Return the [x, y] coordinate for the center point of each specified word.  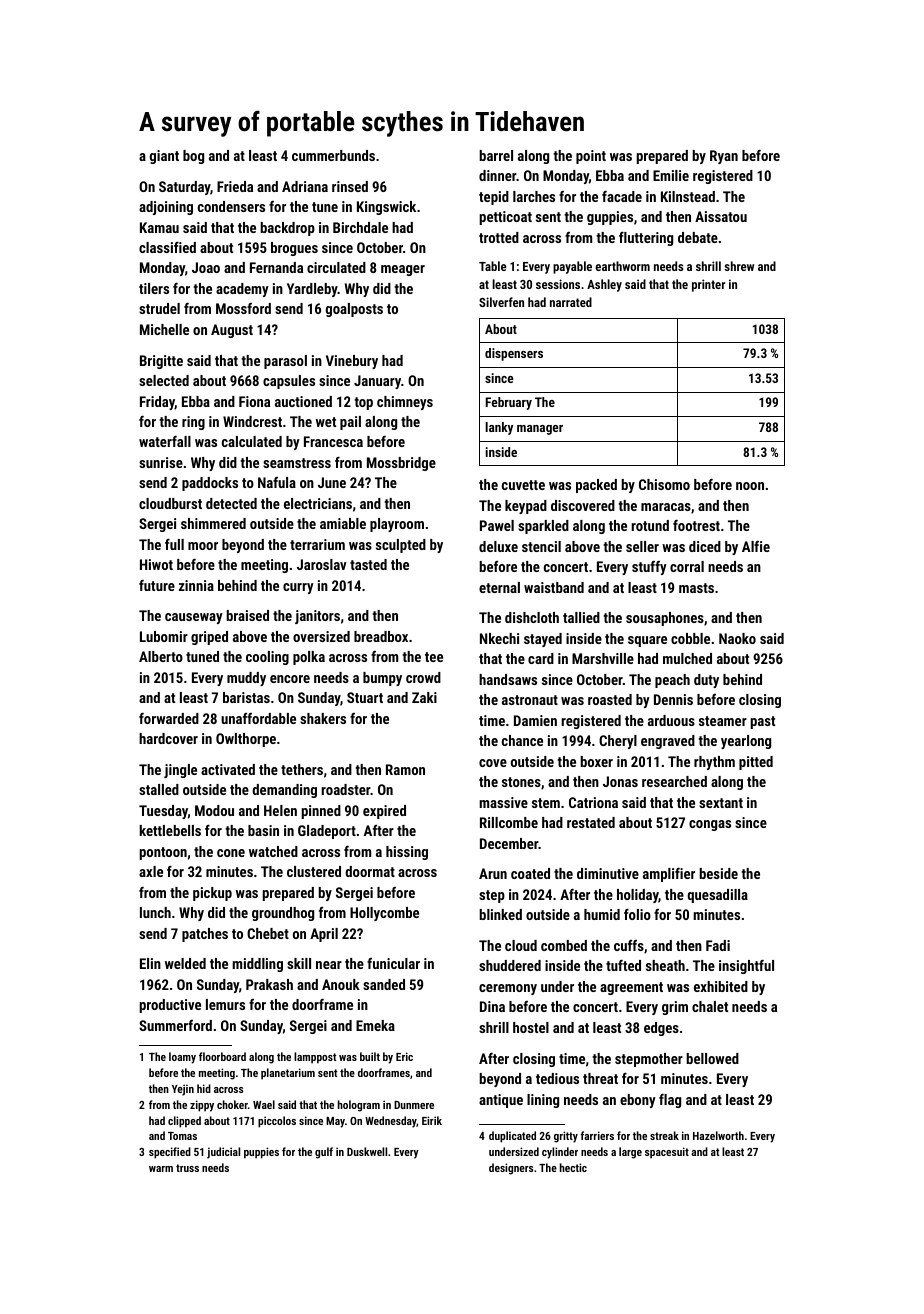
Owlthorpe [246, 740]
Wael [264, 1104]
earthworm [622, 266]
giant [164, 157]
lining [543, 1101]
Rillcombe [509, 822]
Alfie [756, 546]
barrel [496, 155]
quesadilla [717, 896]
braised [247, 615]
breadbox [381, 636]
